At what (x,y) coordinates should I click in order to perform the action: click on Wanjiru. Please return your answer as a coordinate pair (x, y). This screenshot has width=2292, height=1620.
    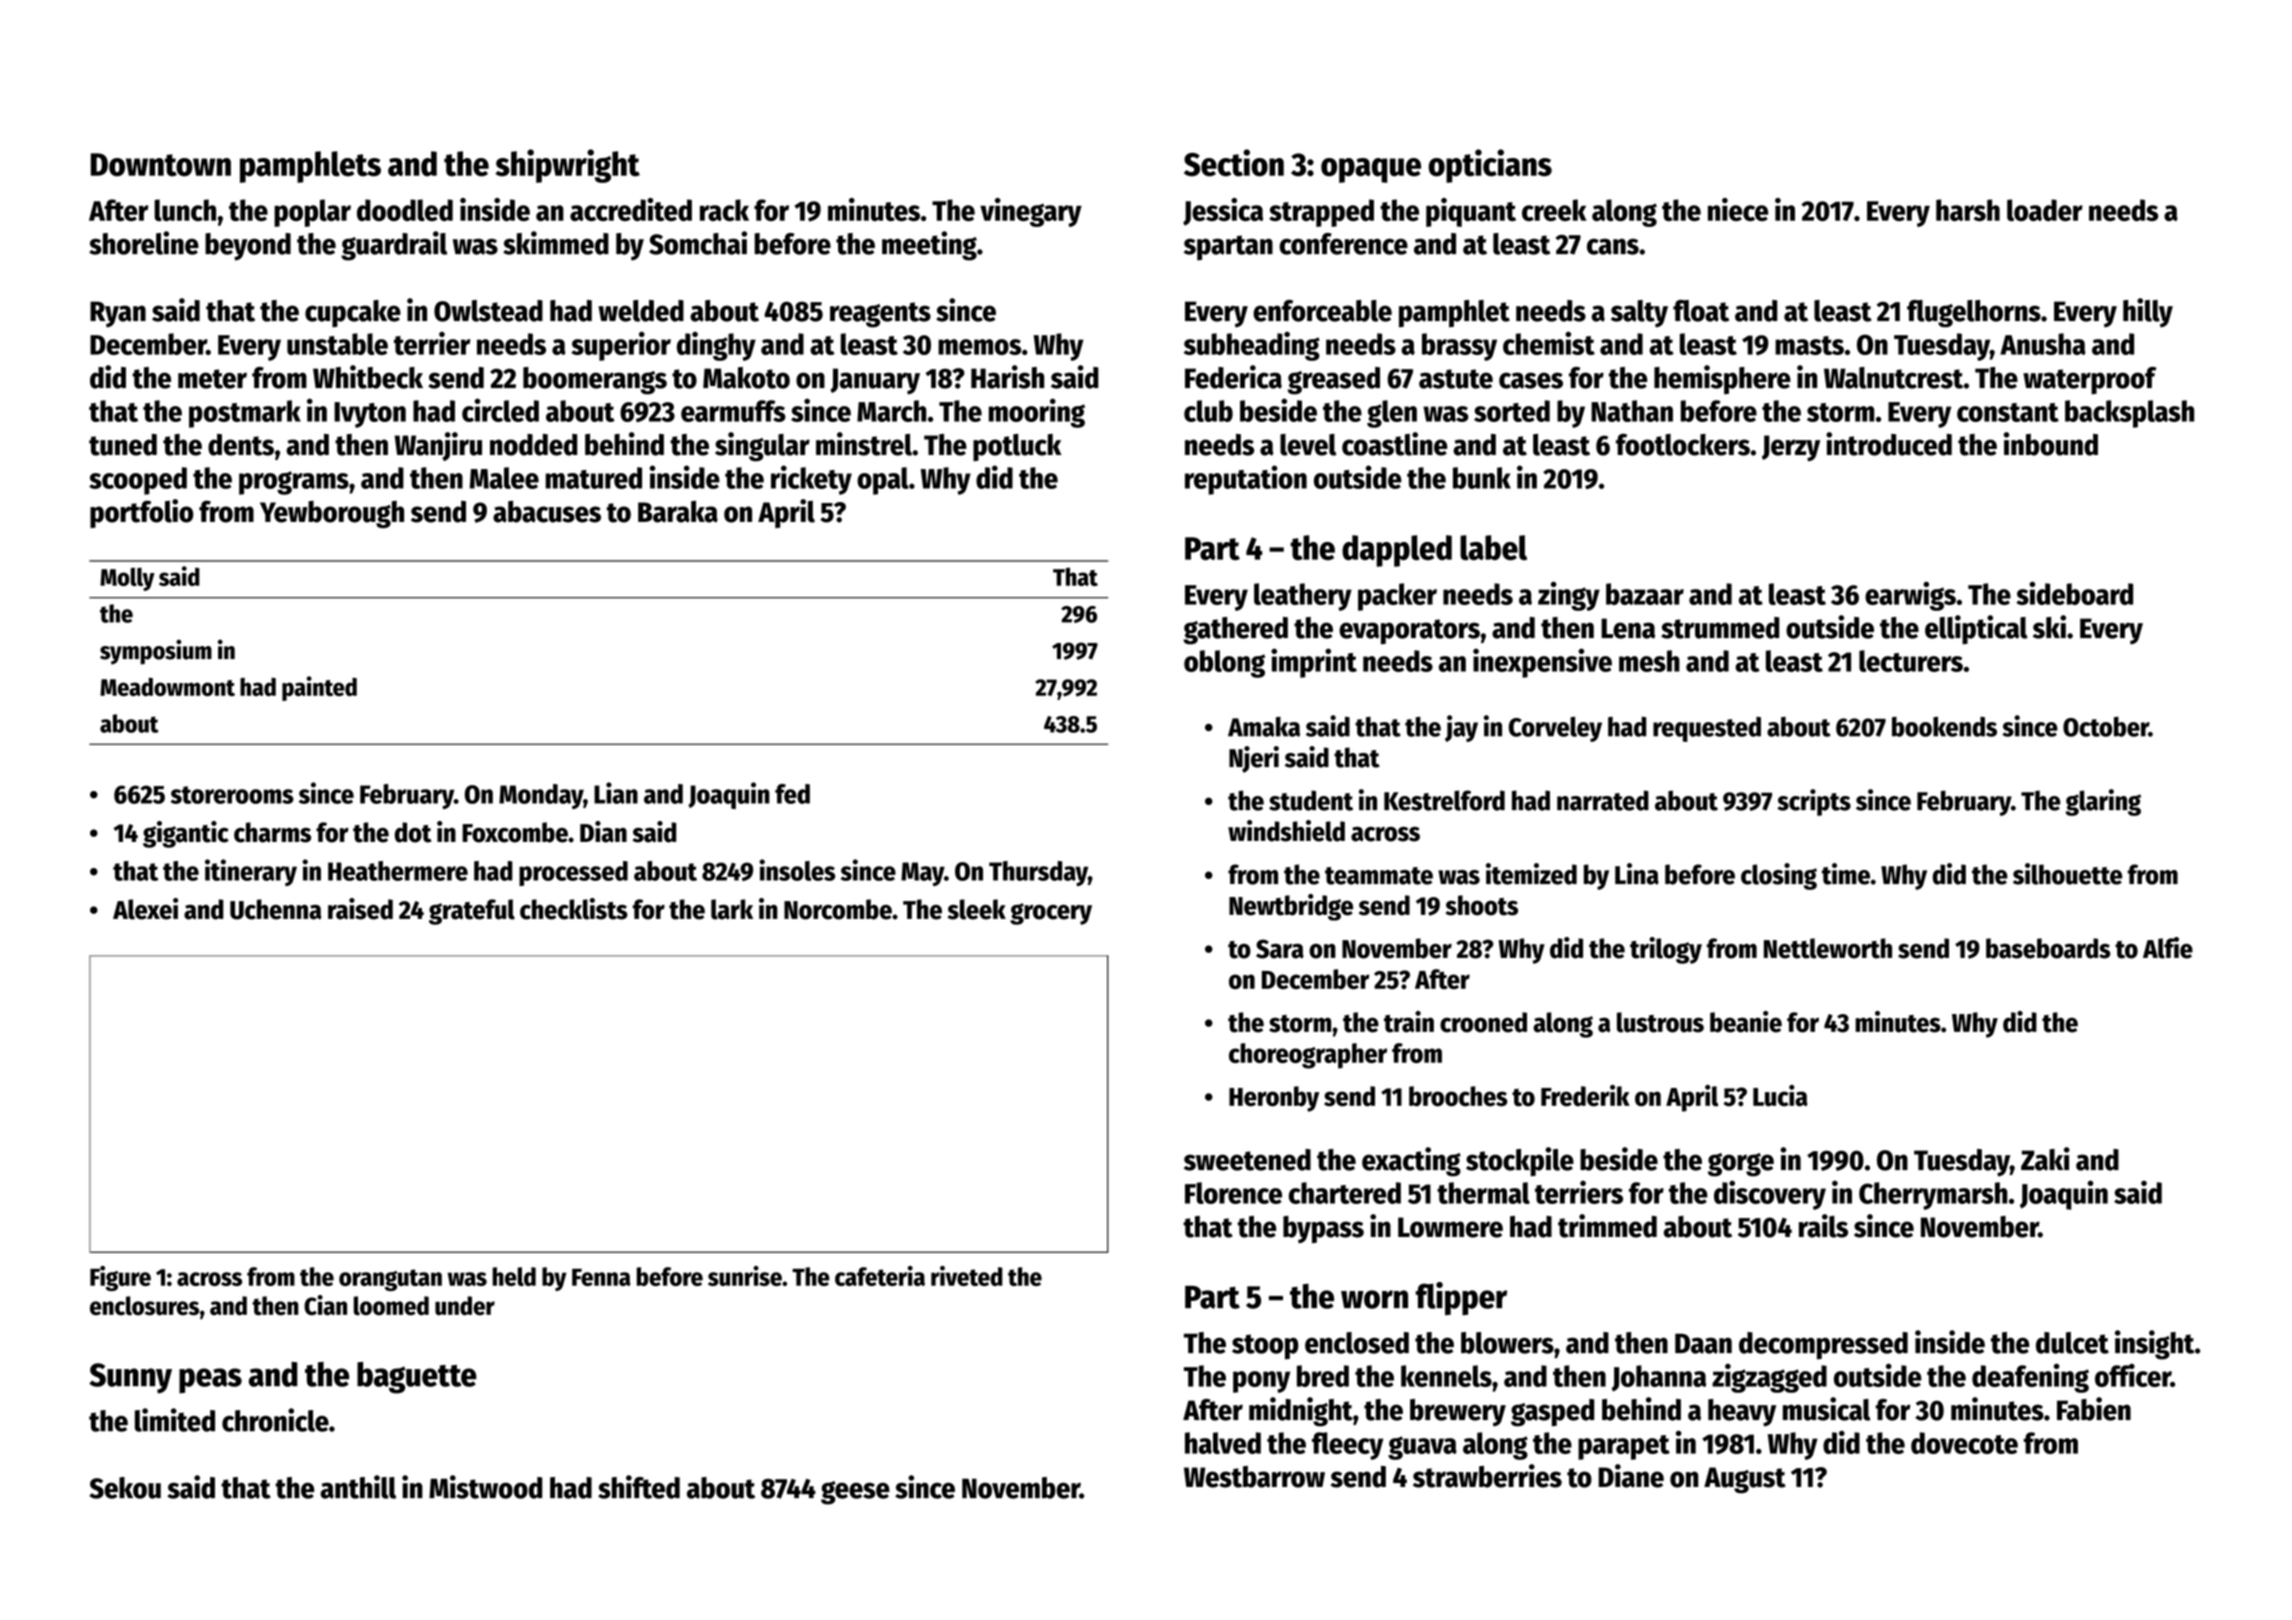
    Looking at the image, I should click on (438, 446).
